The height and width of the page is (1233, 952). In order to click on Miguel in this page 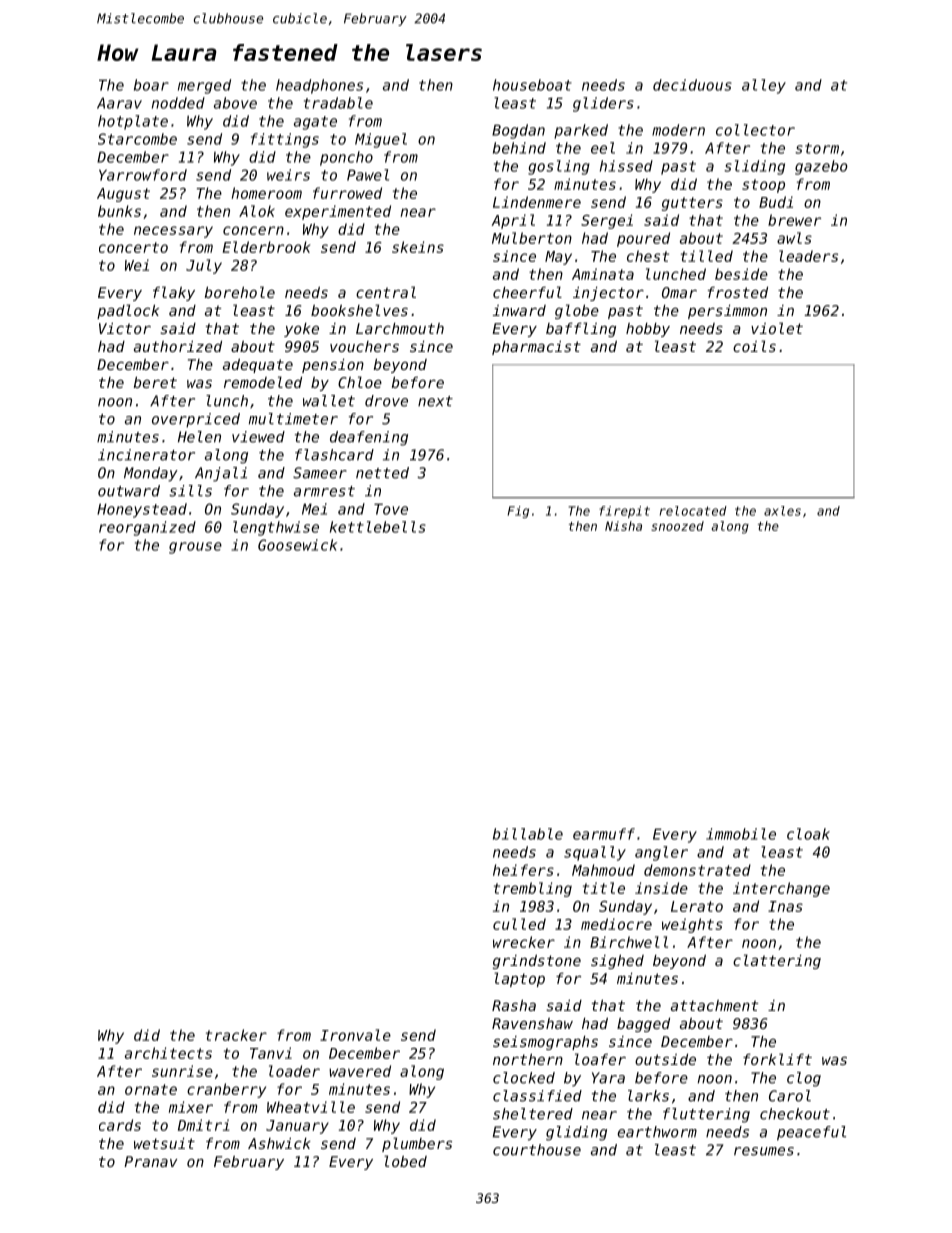, I will do `click(381, 140)`.
